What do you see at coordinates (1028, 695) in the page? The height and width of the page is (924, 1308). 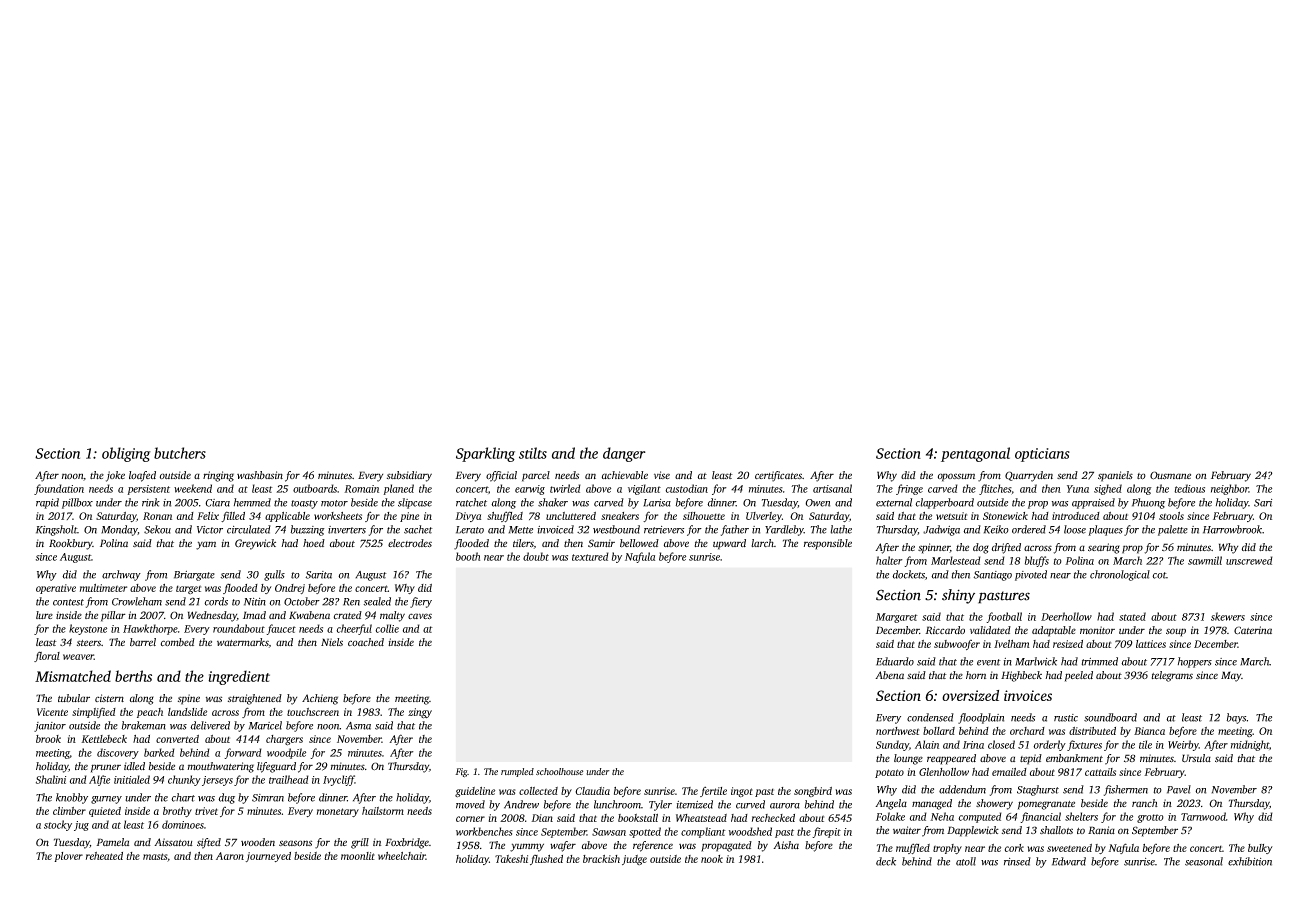 I see `invoices` at bounding box center [1028, 695].
